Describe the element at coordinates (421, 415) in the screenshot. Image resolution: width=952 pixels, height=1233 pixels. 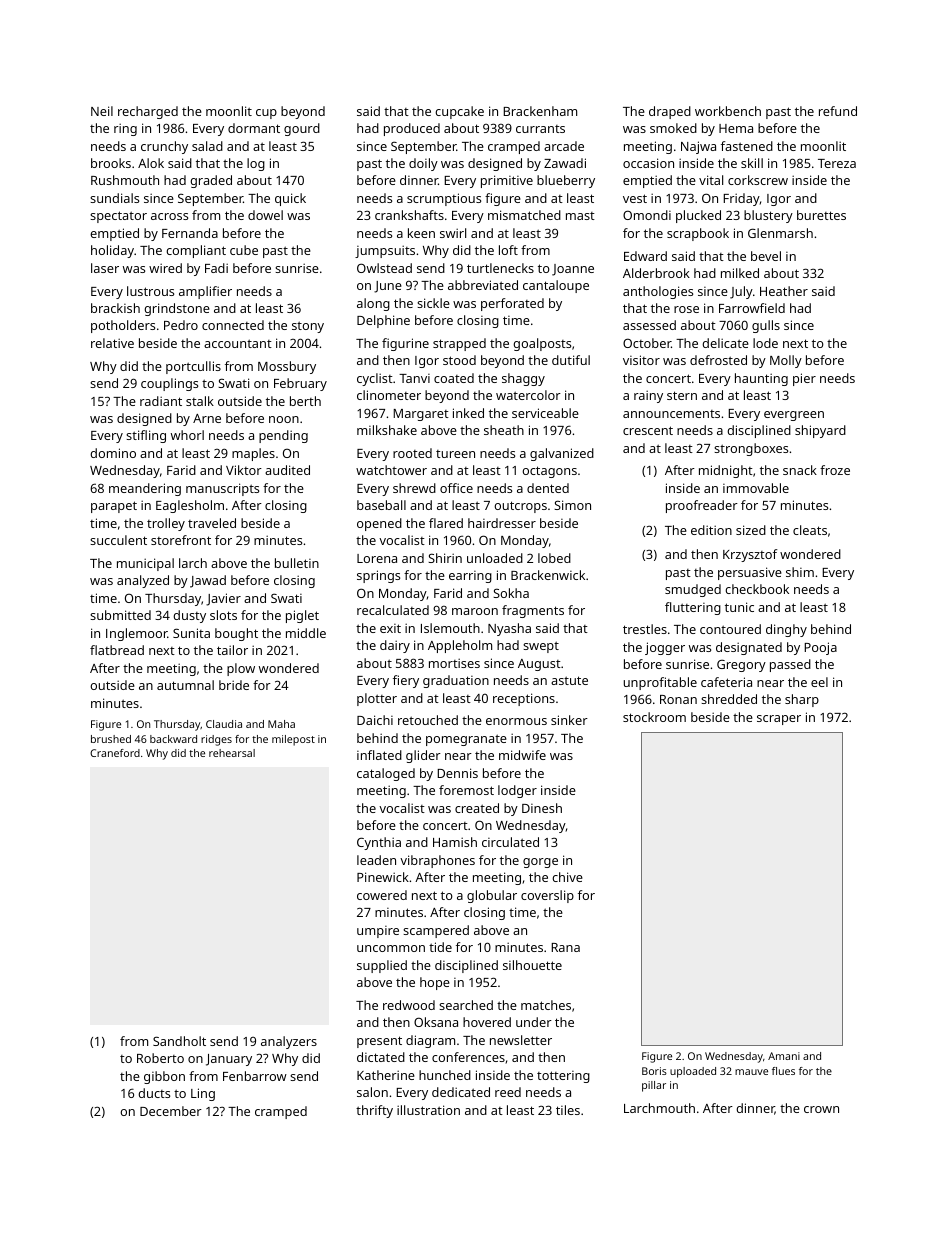
I see `Margaret` at that location.
